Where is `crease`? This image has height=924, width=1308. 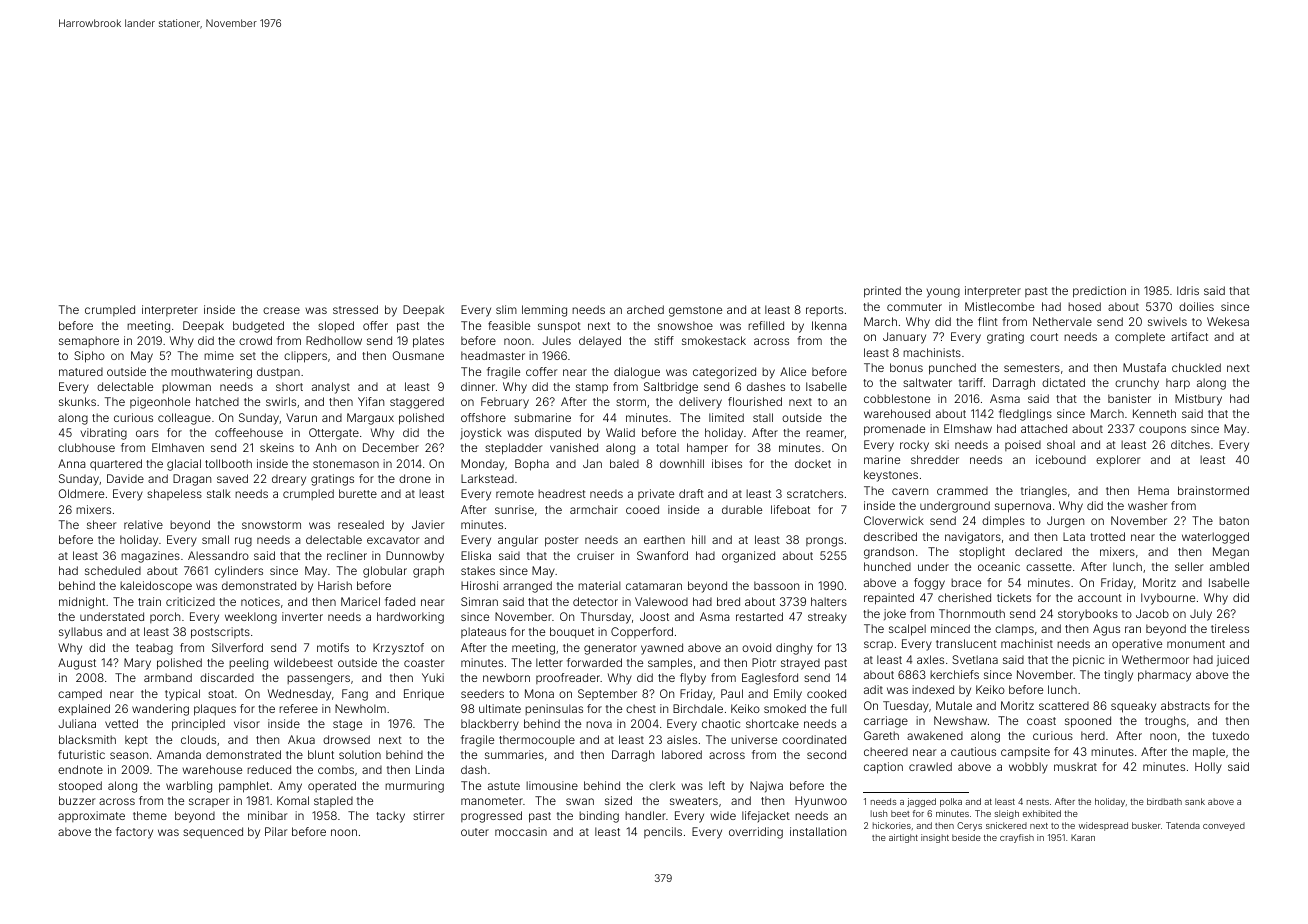 crease is located at coordinates (281, 310).
